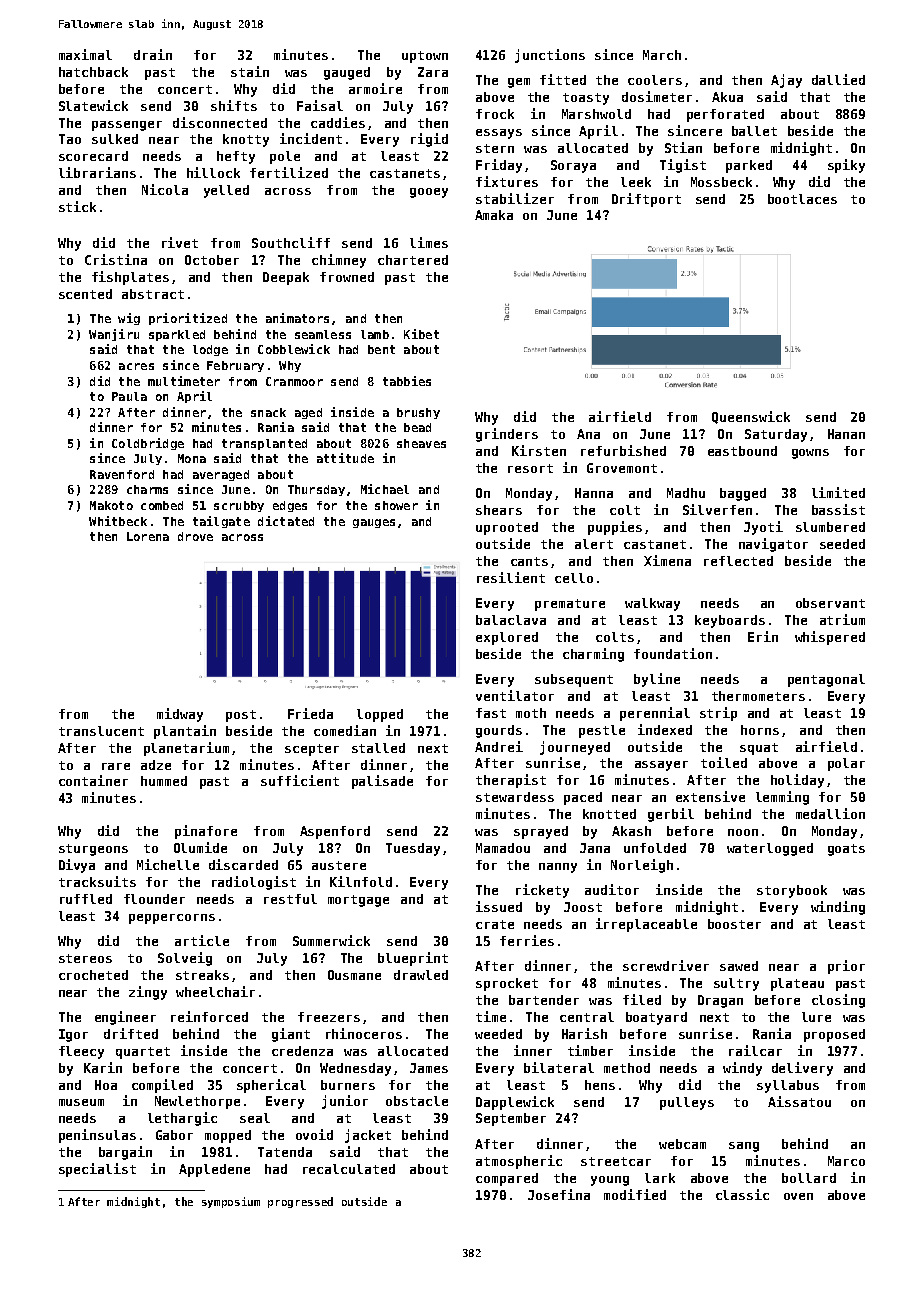 The image size is (924, 1308). What do you see at coordinates (544, 1000) in the screenshot?
I see `bartender` at bounding box center [544, 1000].
